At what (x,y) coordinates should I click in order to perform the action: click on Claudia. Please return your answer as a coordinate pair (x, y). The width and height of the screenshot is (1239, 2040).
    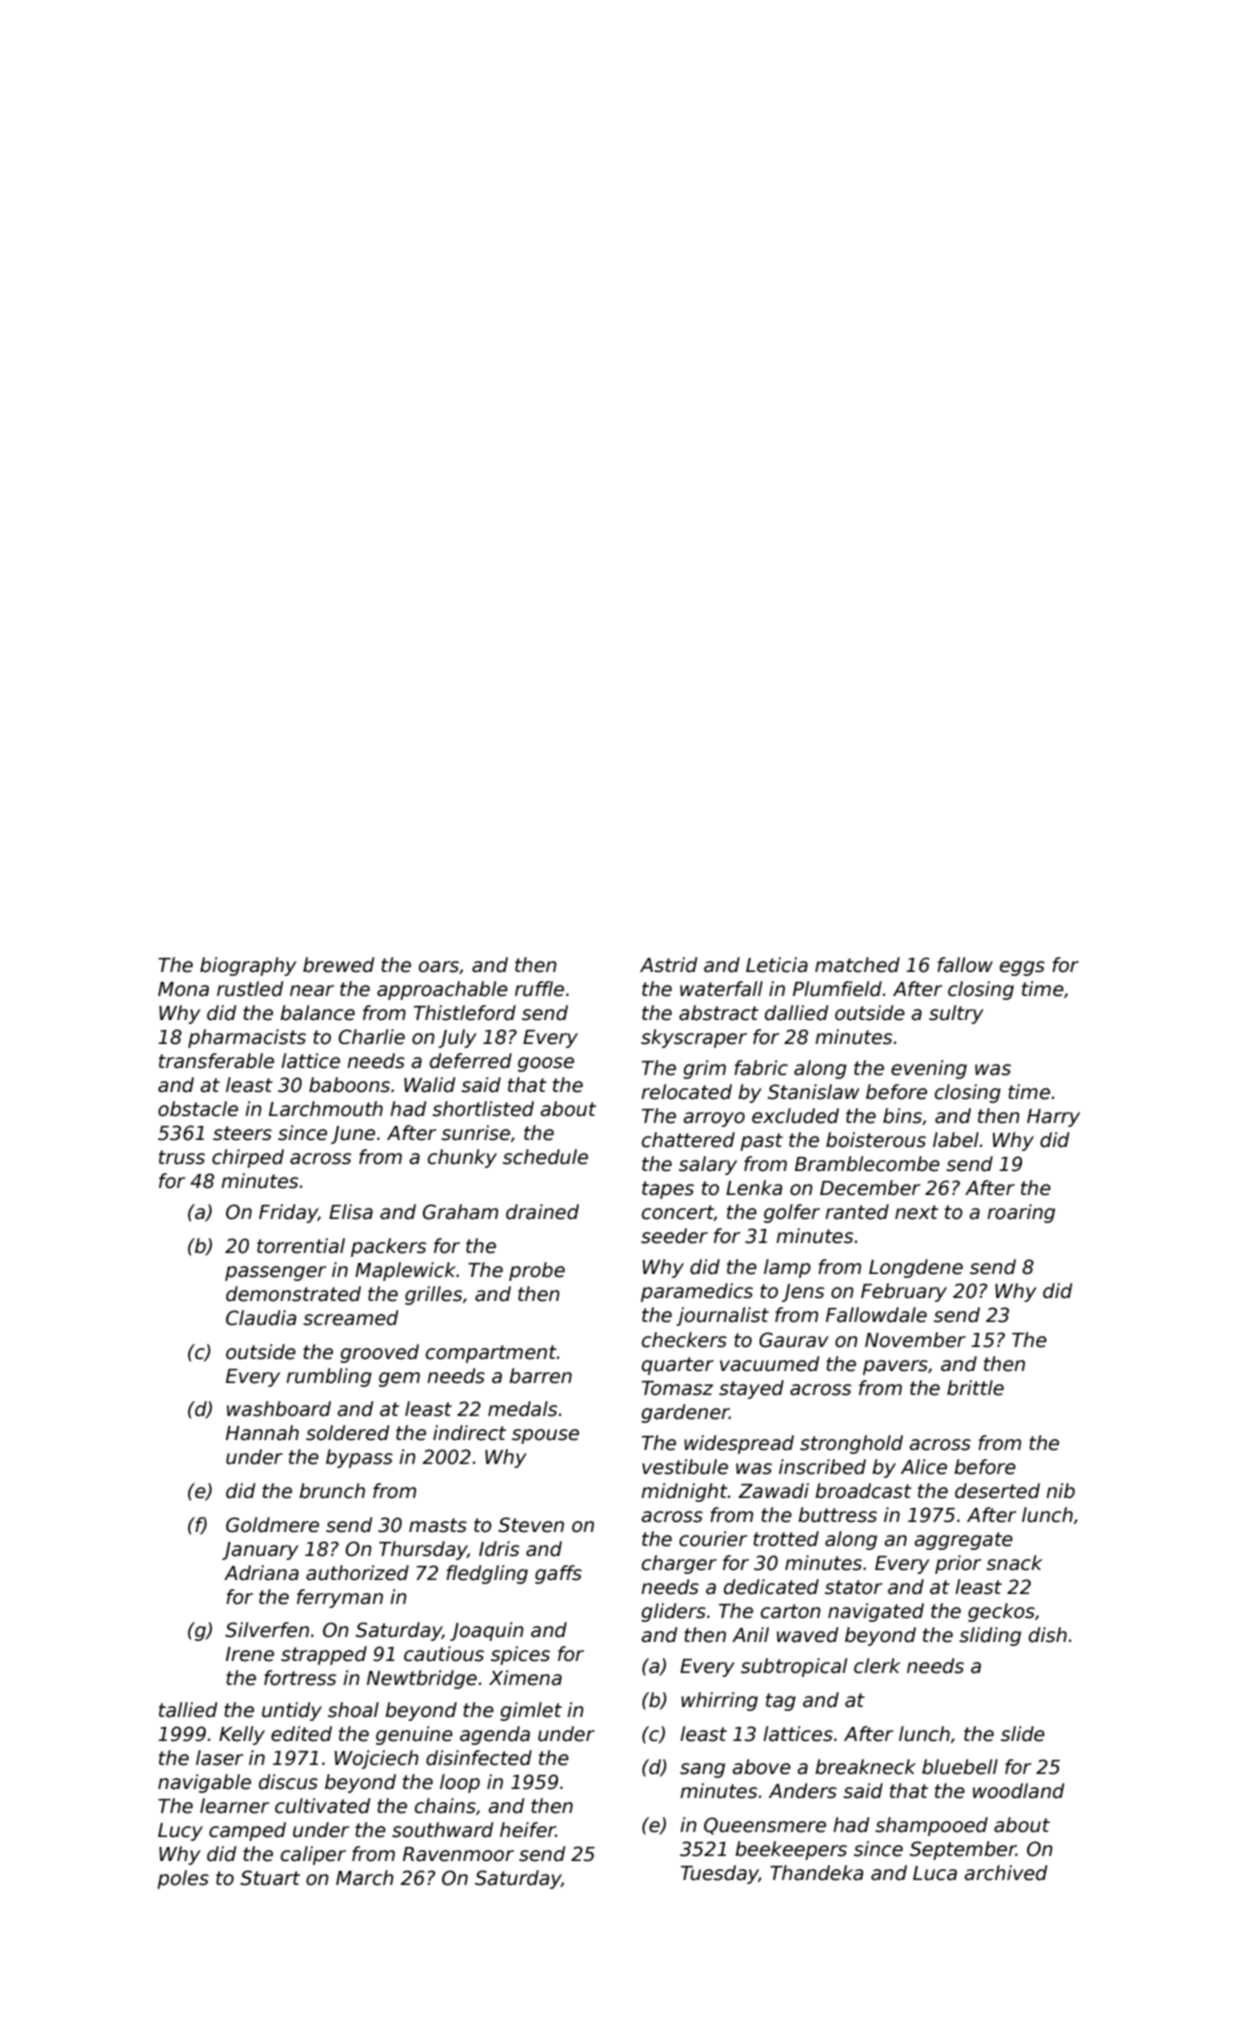
    Looking at the image, I should click on (261, 1318).
